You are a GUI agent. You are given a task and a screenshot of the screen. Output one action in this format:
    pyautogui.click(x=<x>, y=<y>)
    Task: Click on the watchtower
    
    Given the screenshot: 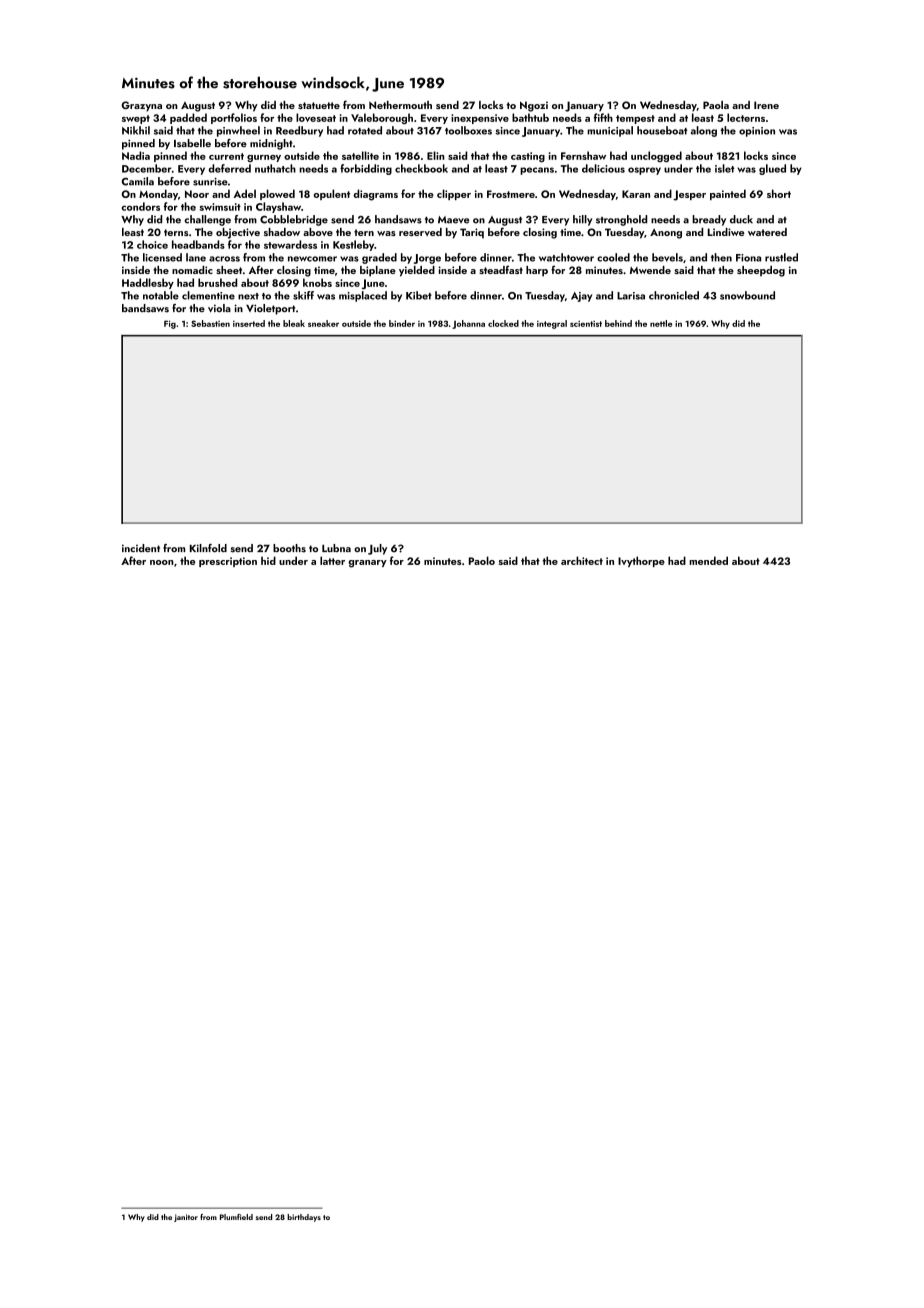 What is the action you would take?
    pyautogui.click(x=566, y=257)
